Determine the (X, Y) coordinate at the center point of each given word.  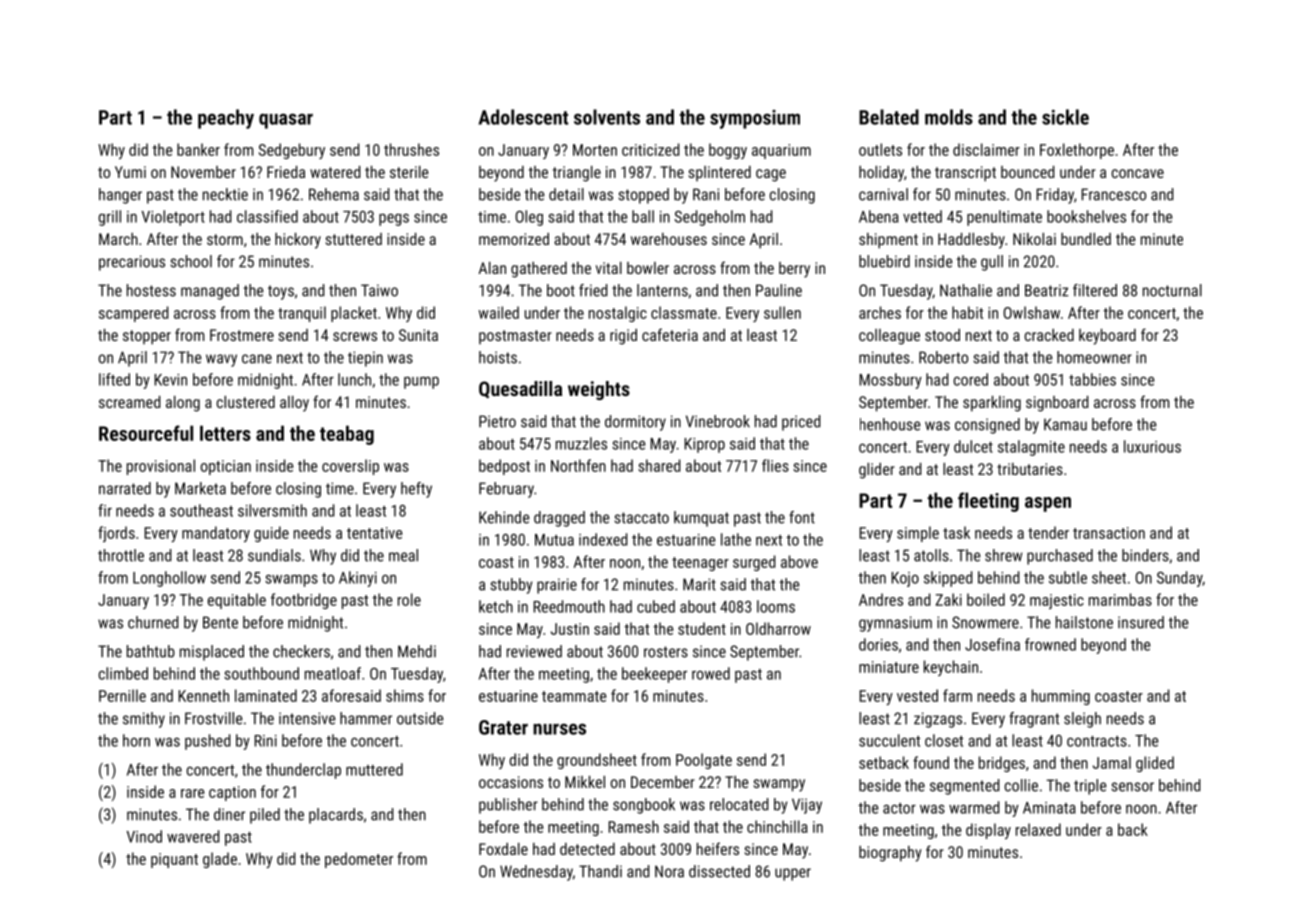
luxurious (1152, 446)
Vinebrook (718, 421)
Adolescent (523, 117)
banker (198, 149)
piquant (174, 860)
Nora (669, 871)
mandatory (216, 534)
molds (949, 117)
